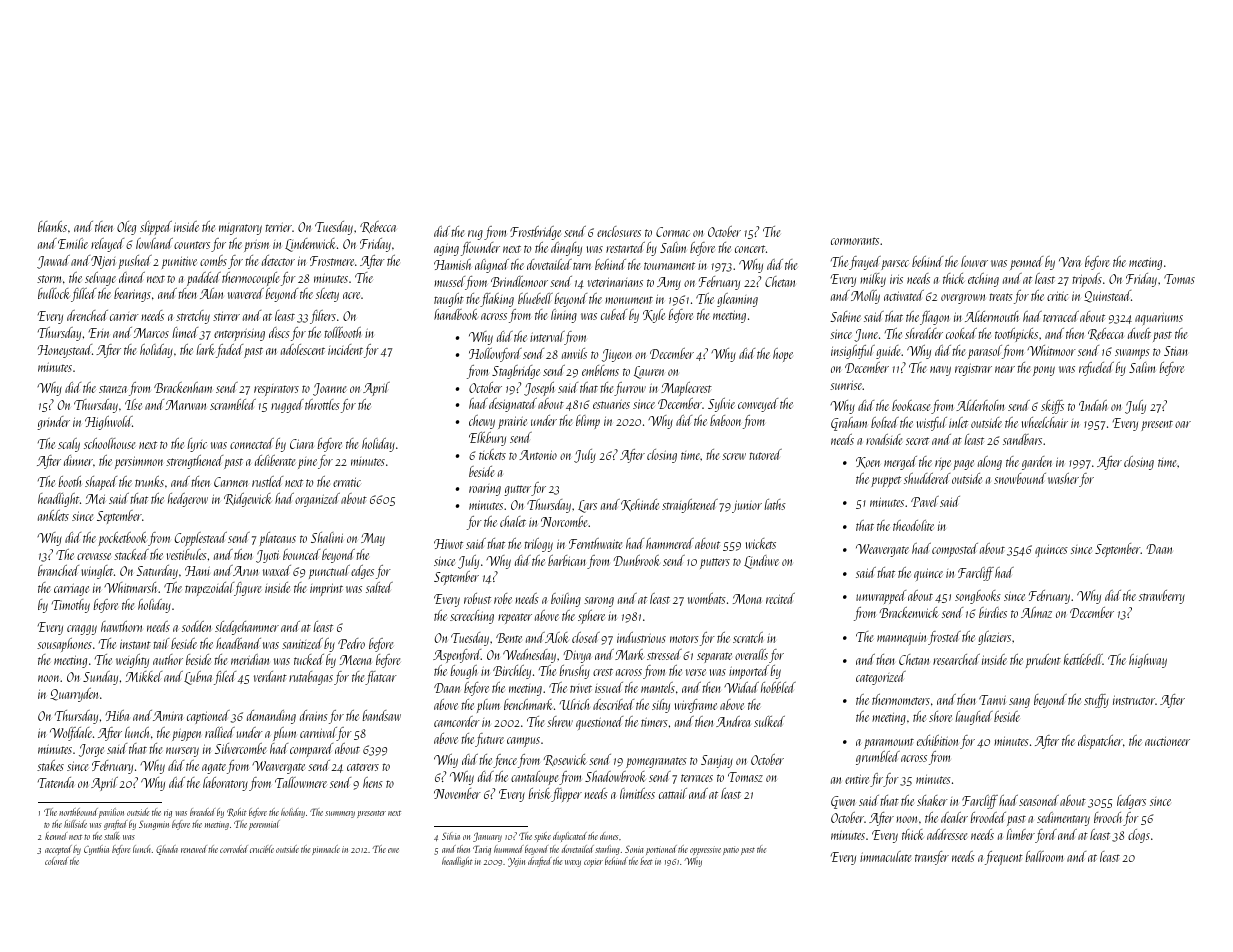 This document has width=1233, height=952. What do you see at coordinates (516, 372) in the document?
I see `Stagbridge` at bounding box center [516, 372].
